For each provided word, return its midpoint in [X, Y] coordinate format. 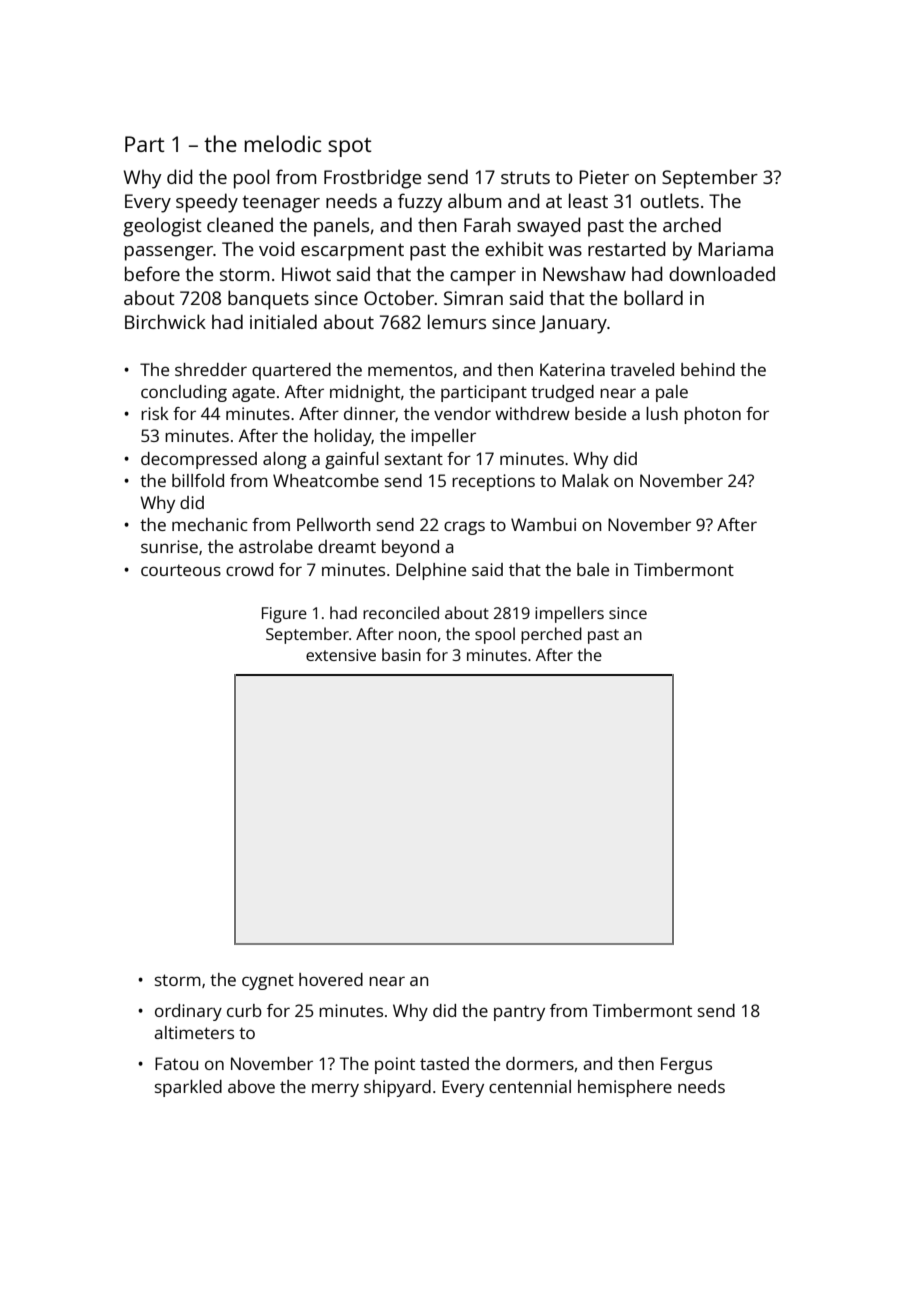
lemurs [457, 321]
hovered [331, 979]
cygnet [268, 982]
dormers [540, 1063]
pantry [519, 1013]
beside [600, 413]
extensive [341, 655]
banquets [268, 300]
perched [551, 635]
